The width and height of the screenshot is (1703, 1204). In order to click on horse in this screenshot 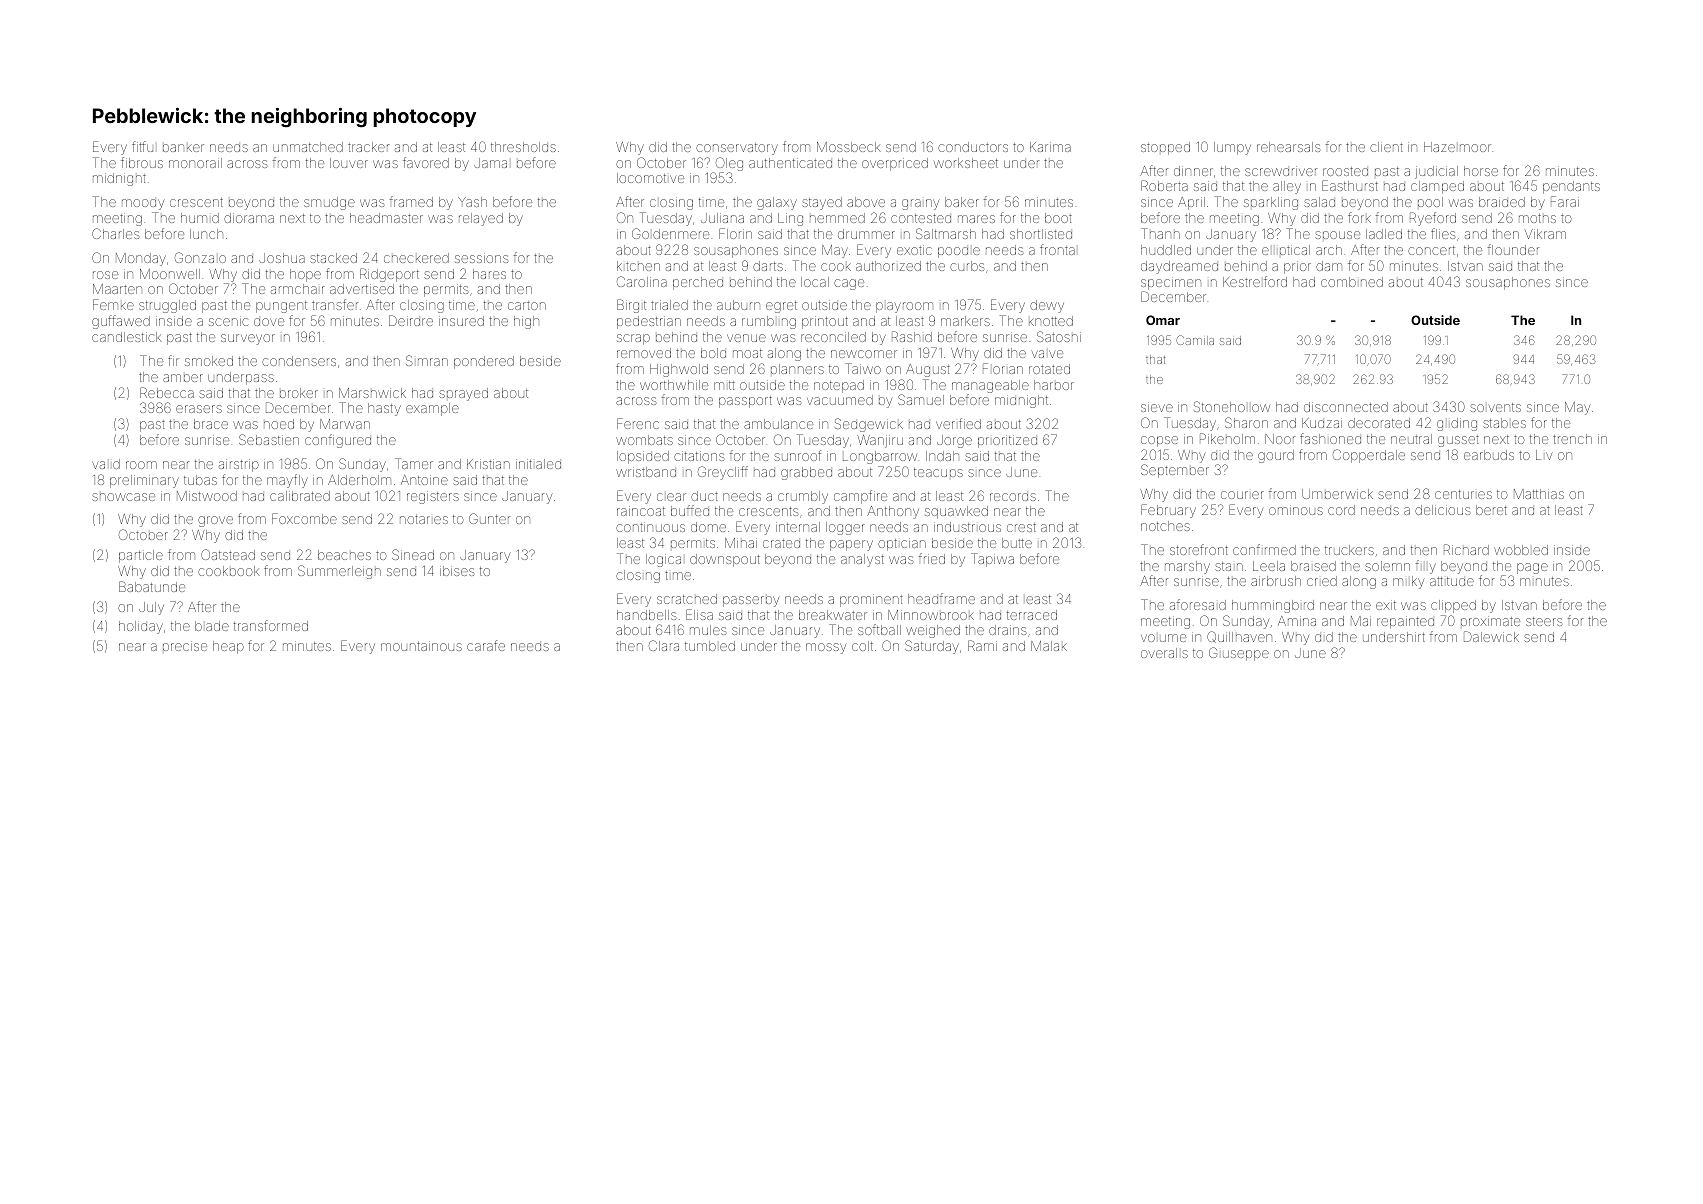, I will do `click(1481, 171)`.
